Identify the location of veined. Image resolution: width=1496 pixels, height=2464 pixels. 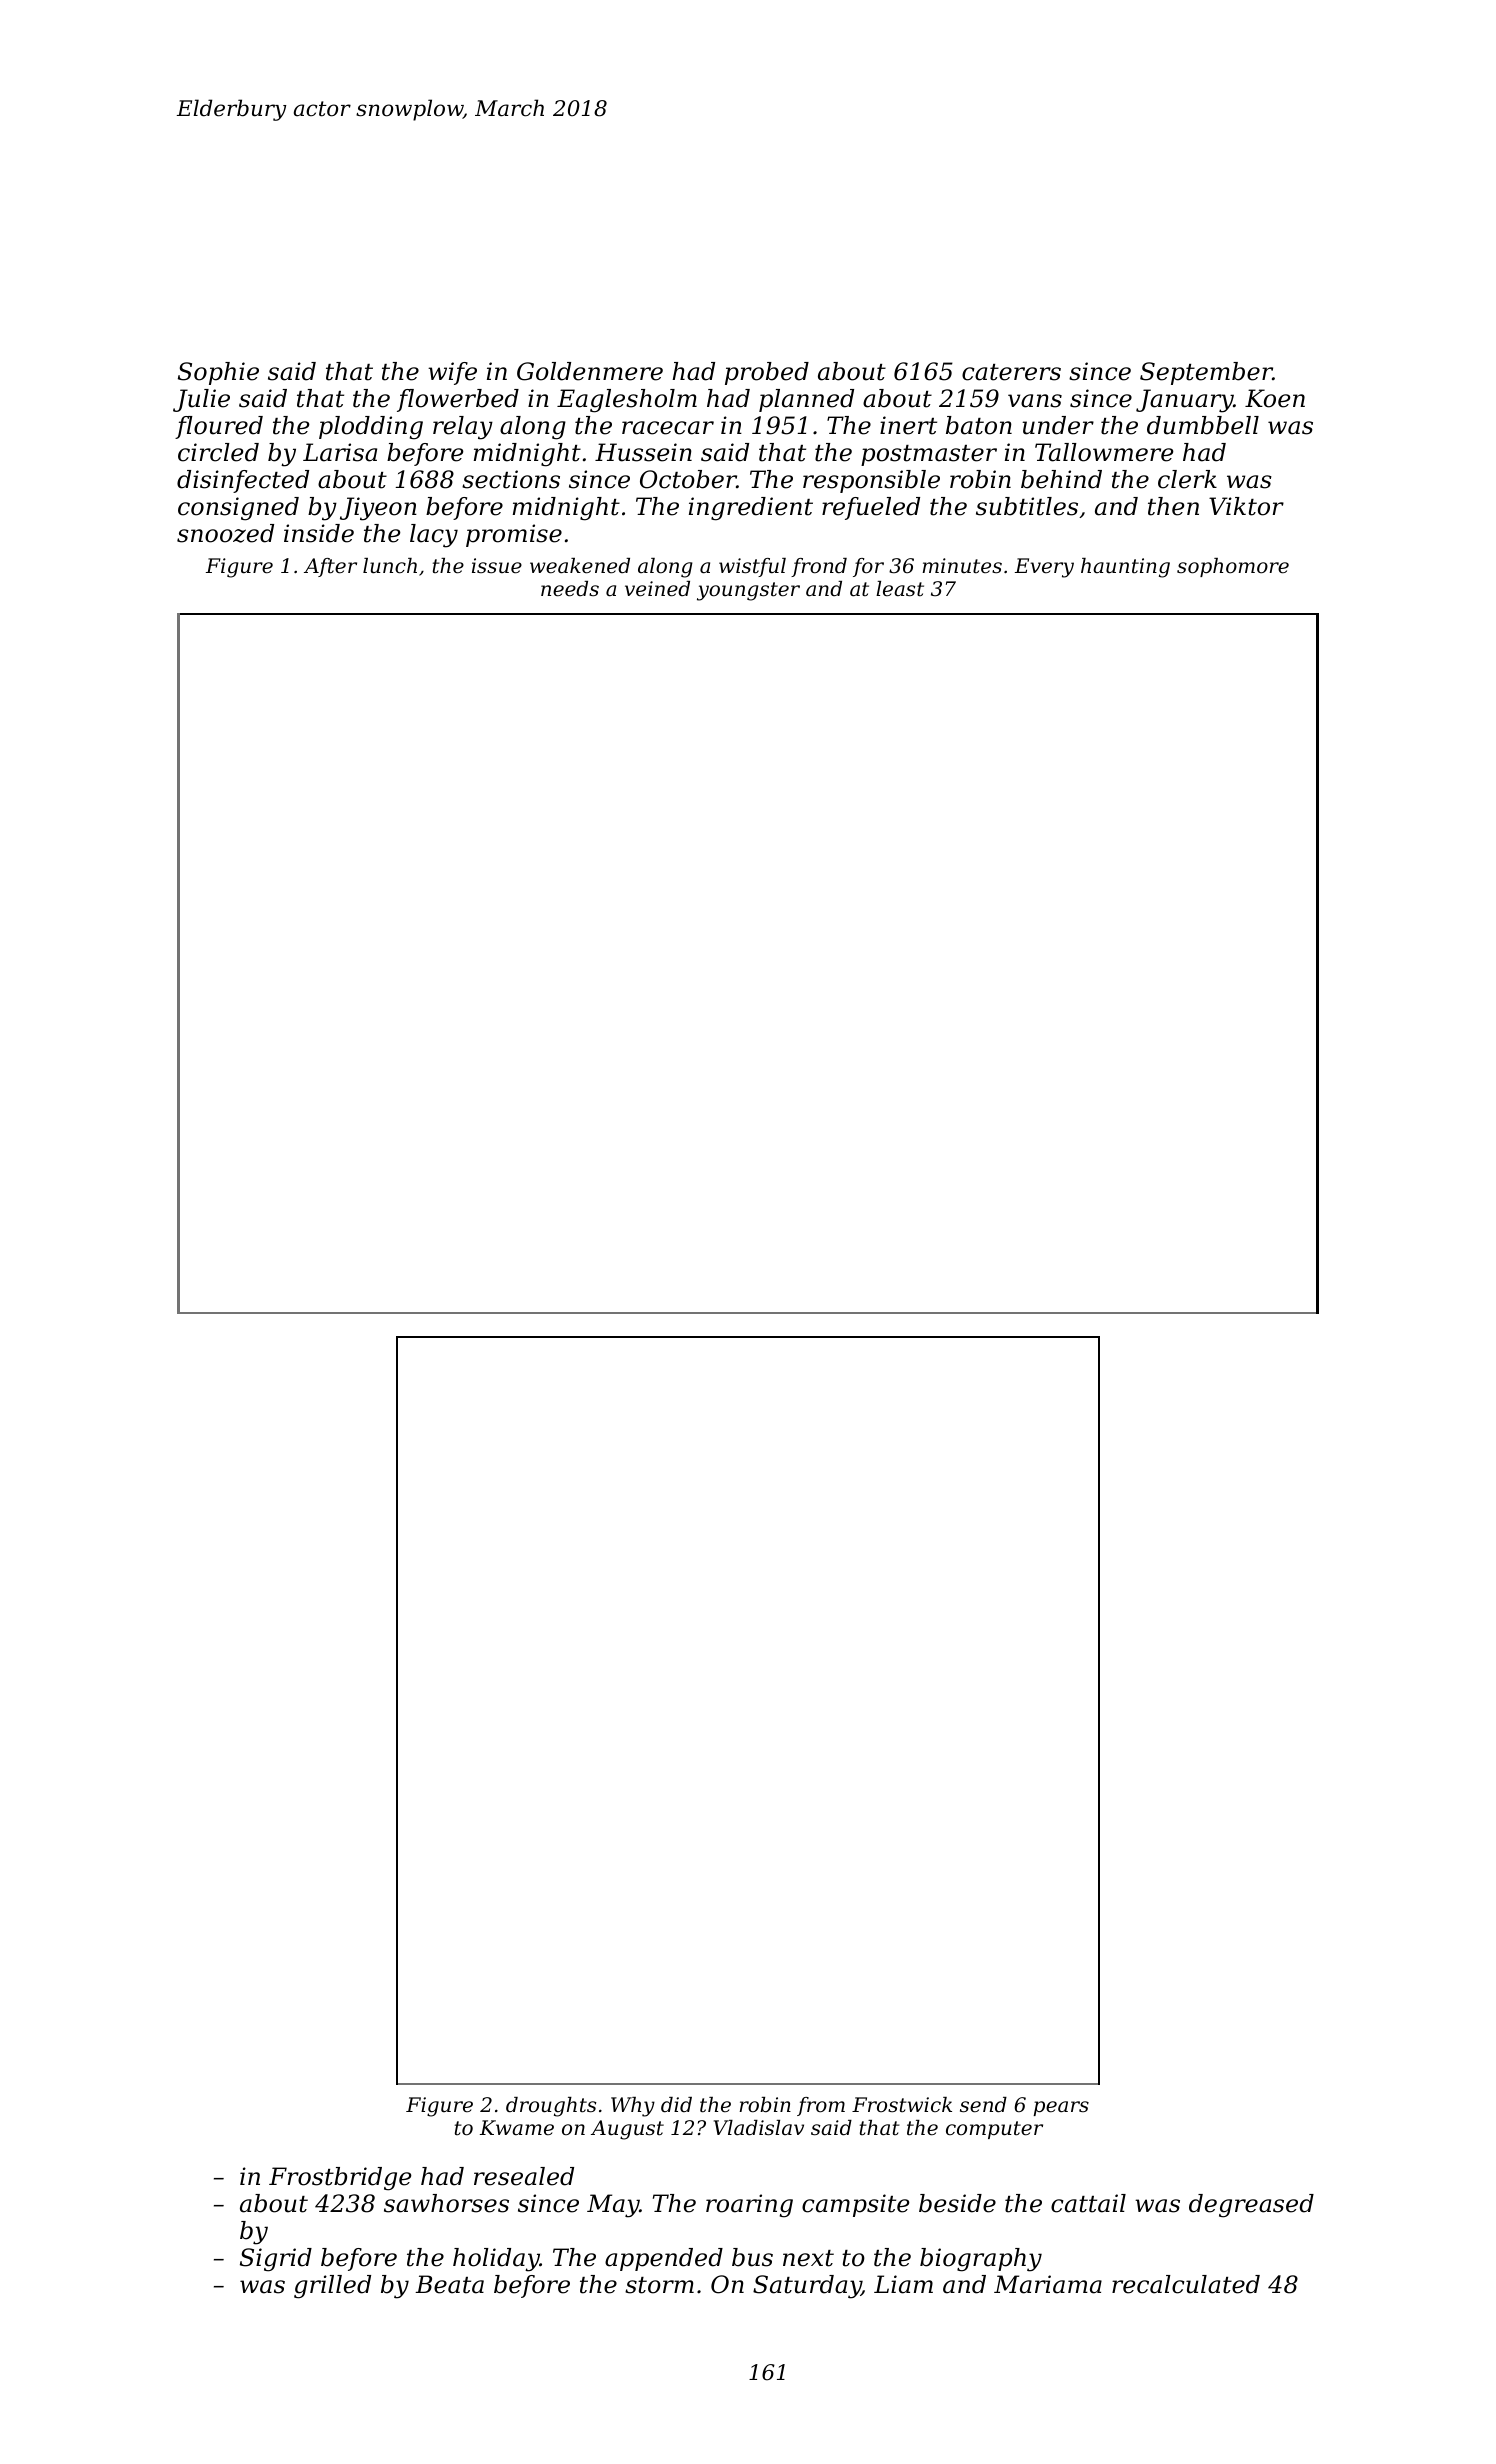
(657, 589).
